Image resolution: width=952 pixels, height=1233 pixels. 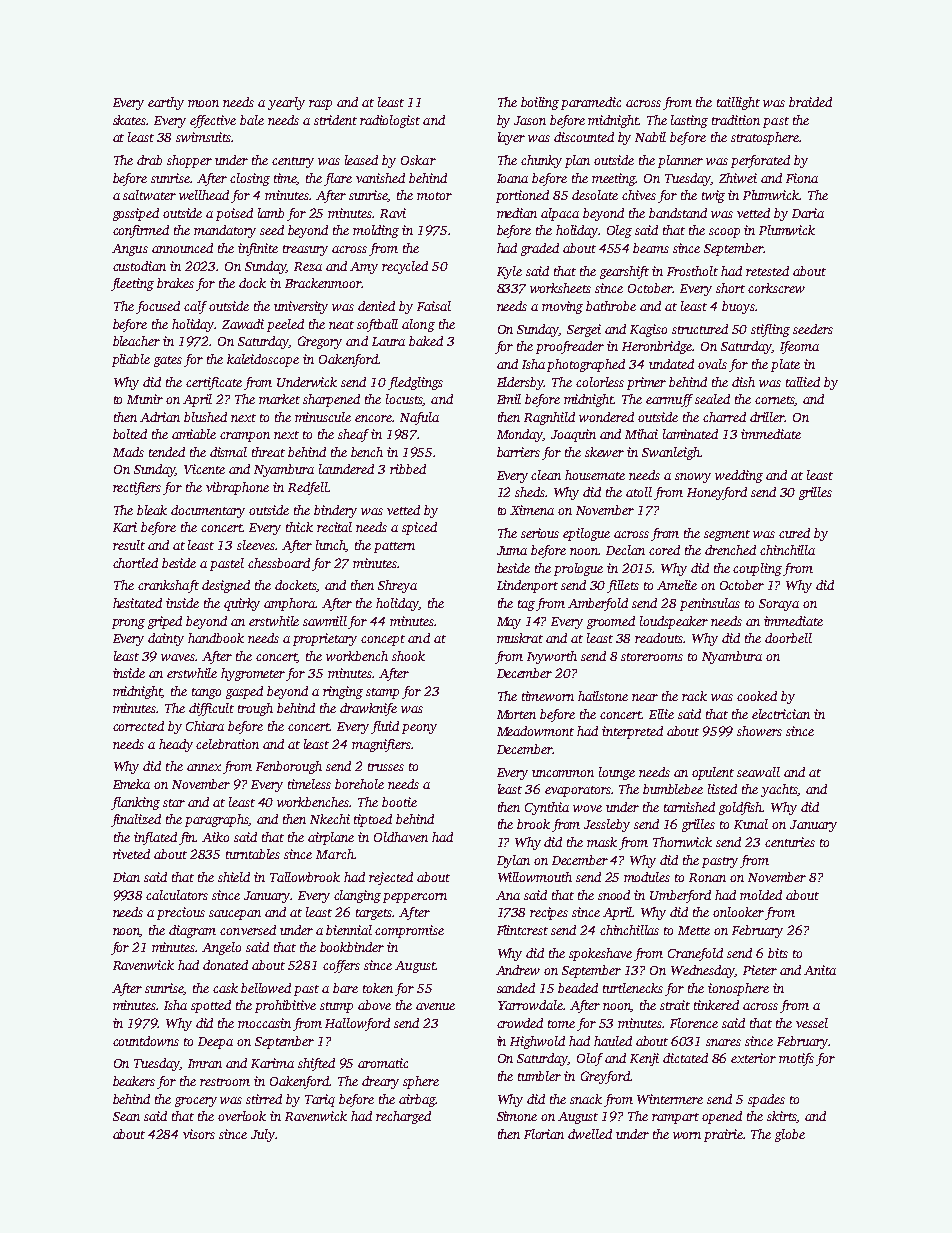 What do you see at coordinates (271, 213) in the image?
I see `lamb` at bounding box center [271, 213].
